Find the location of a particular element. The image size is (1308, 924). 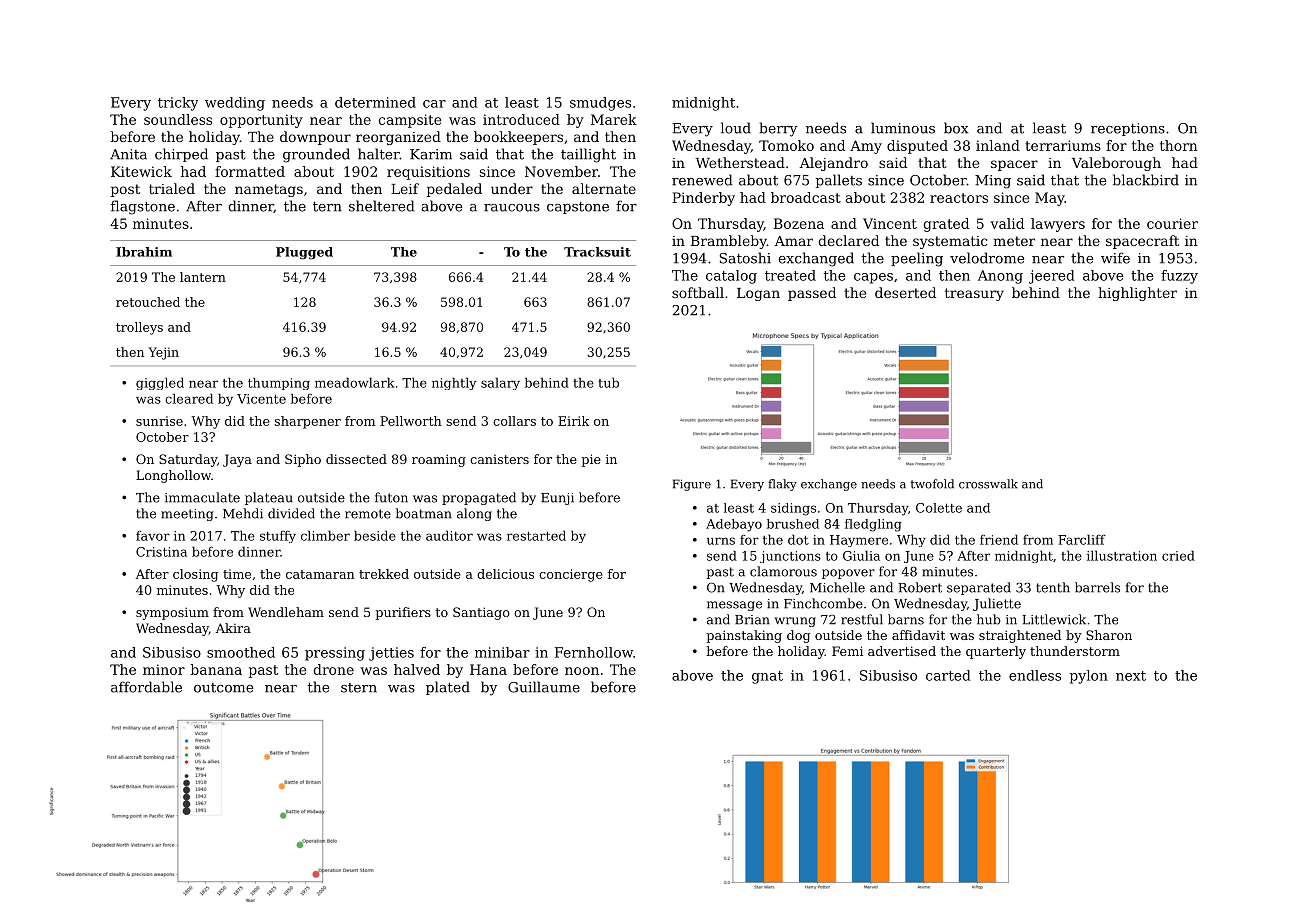

Santiago is located at coordinates (481, 613).
